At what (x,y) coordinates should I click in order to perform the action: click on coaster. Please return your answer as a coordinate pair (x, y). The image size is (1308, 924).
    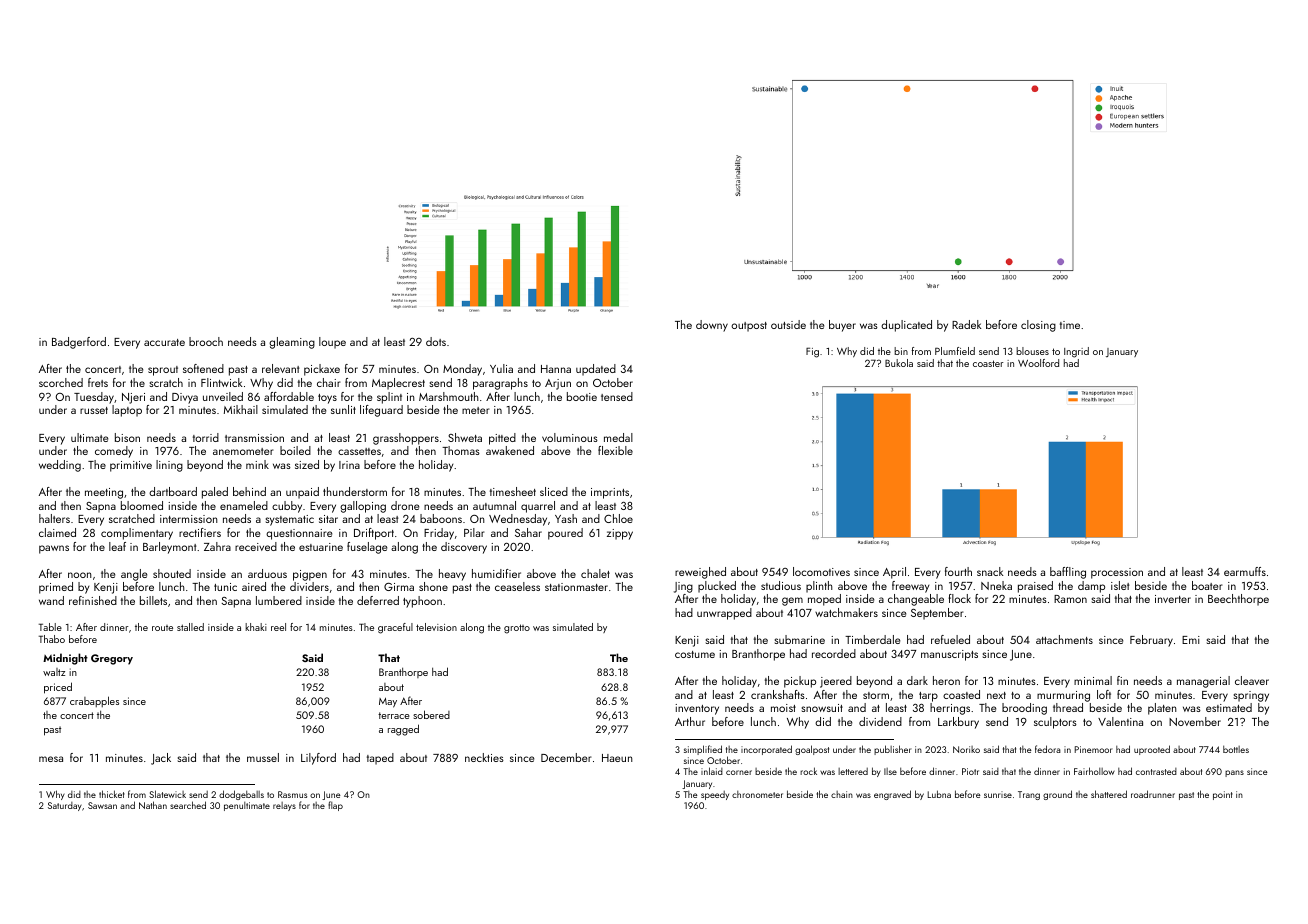
    Looking at the image, I should click on (988, 363).
